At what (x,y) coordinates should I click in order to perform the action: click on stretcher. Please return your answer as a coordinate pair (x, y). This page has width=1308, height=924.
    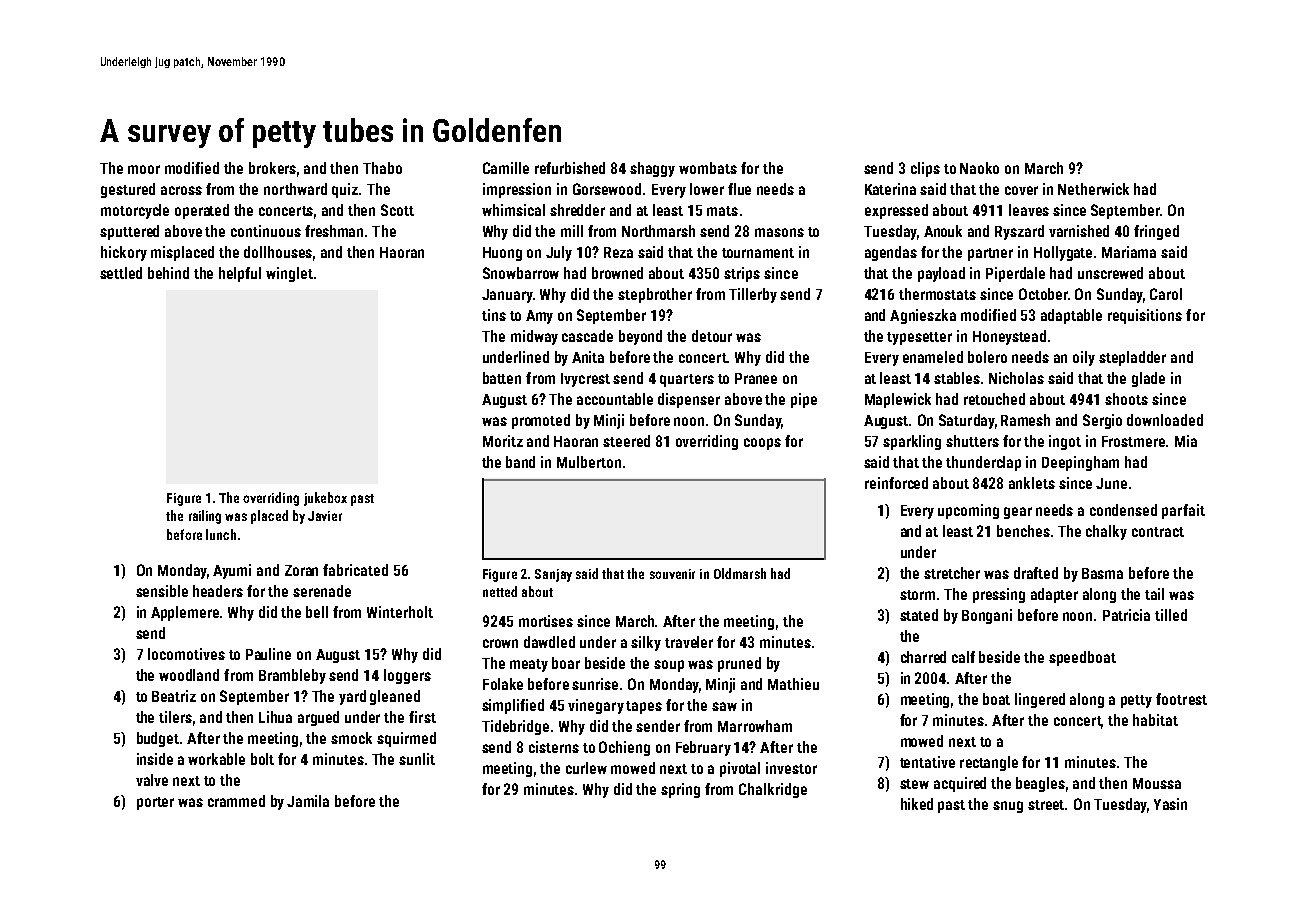
    Looking at the image, I should click on (952, 573).
